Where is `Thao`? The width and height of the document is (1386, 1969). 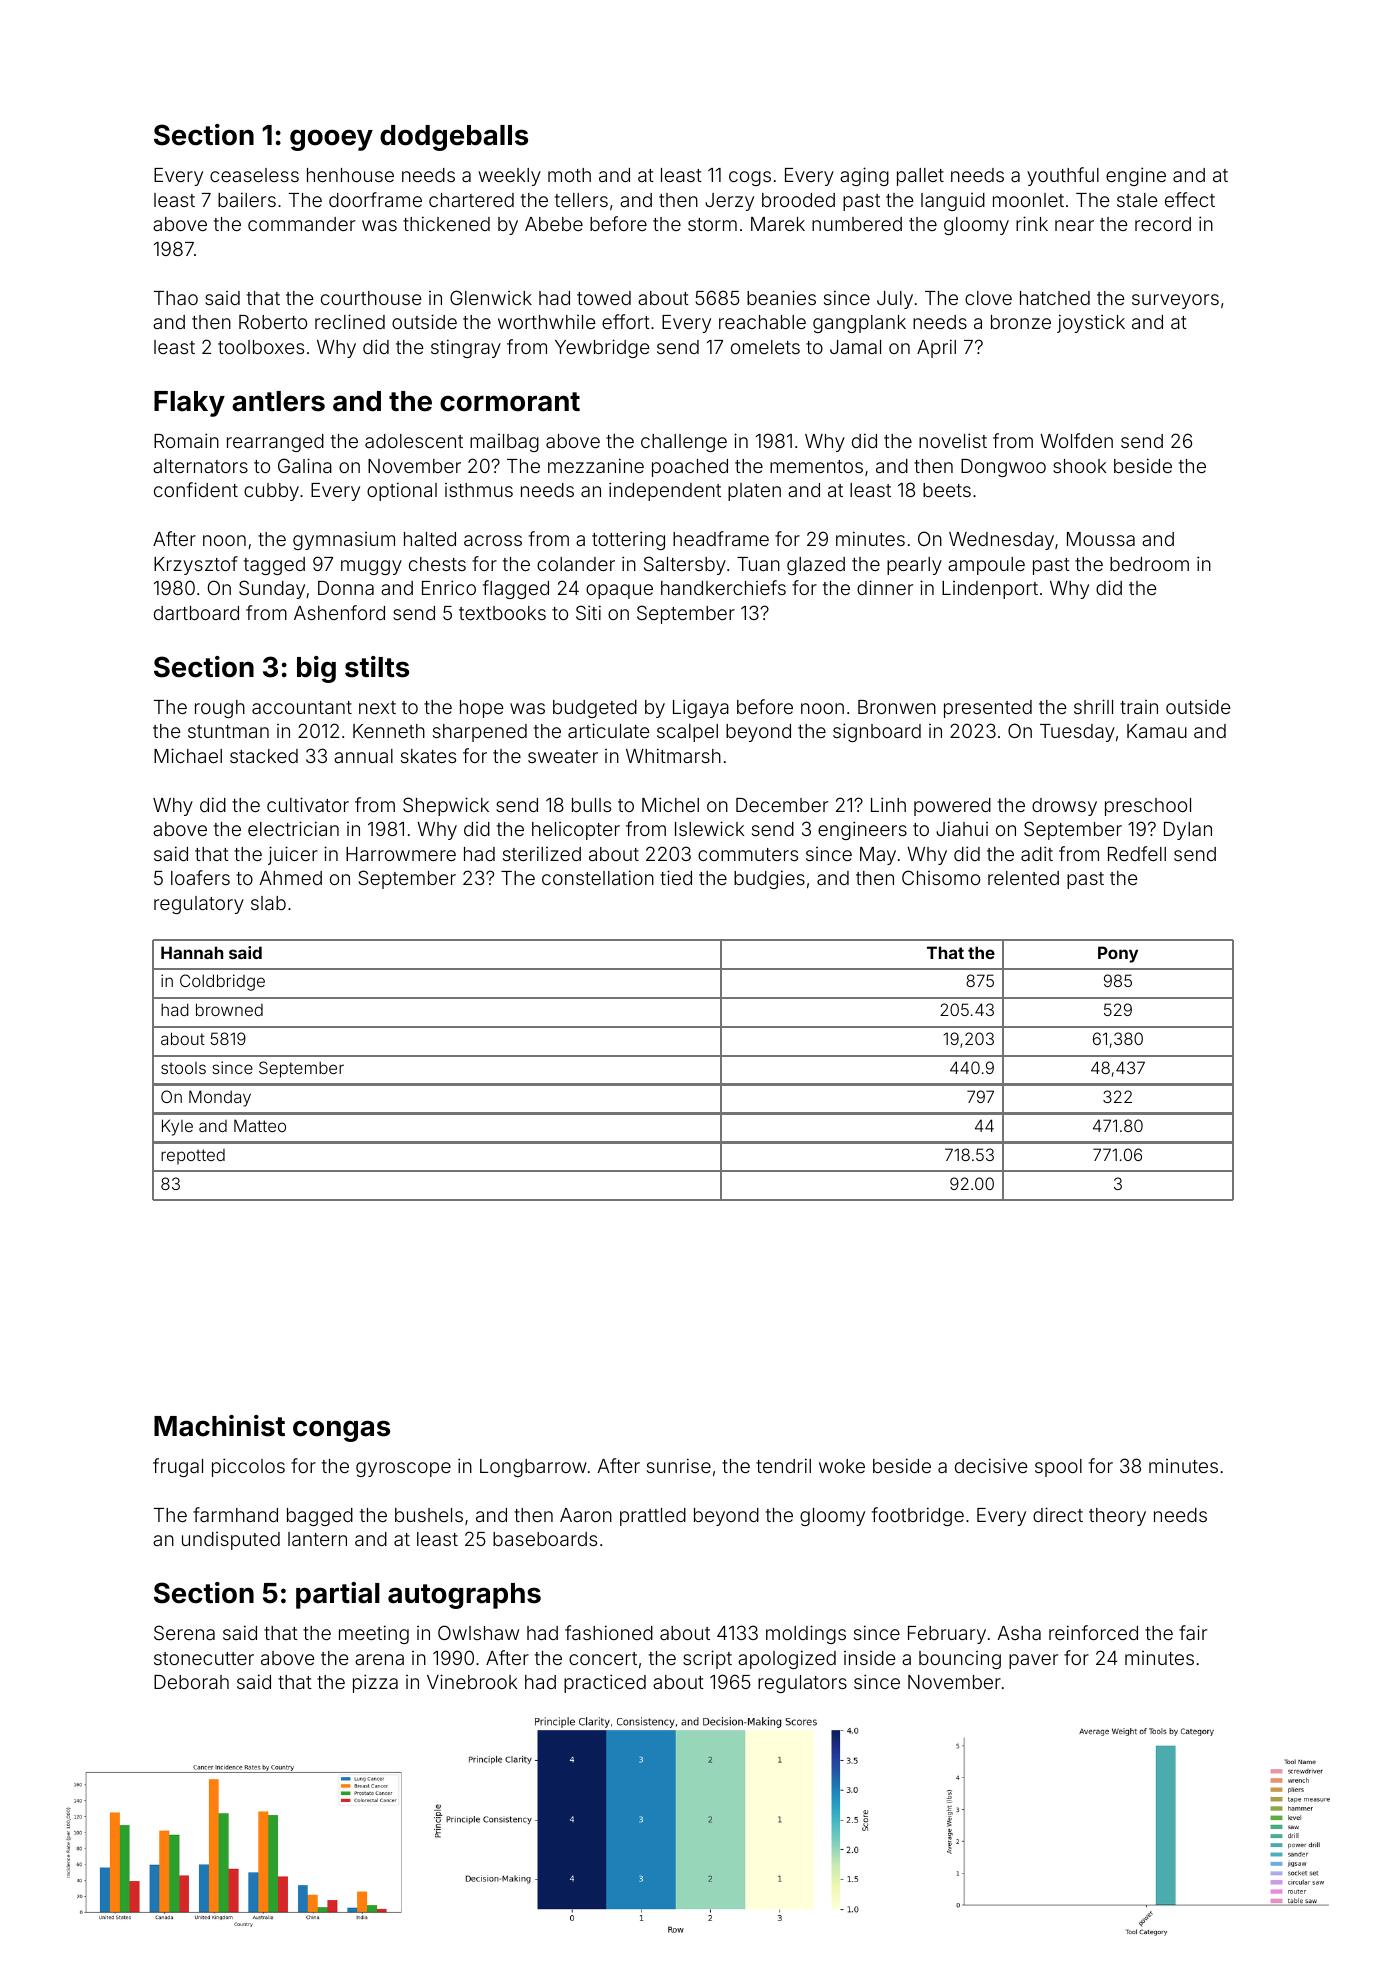
Thao is located at coordinates (176, 298).
